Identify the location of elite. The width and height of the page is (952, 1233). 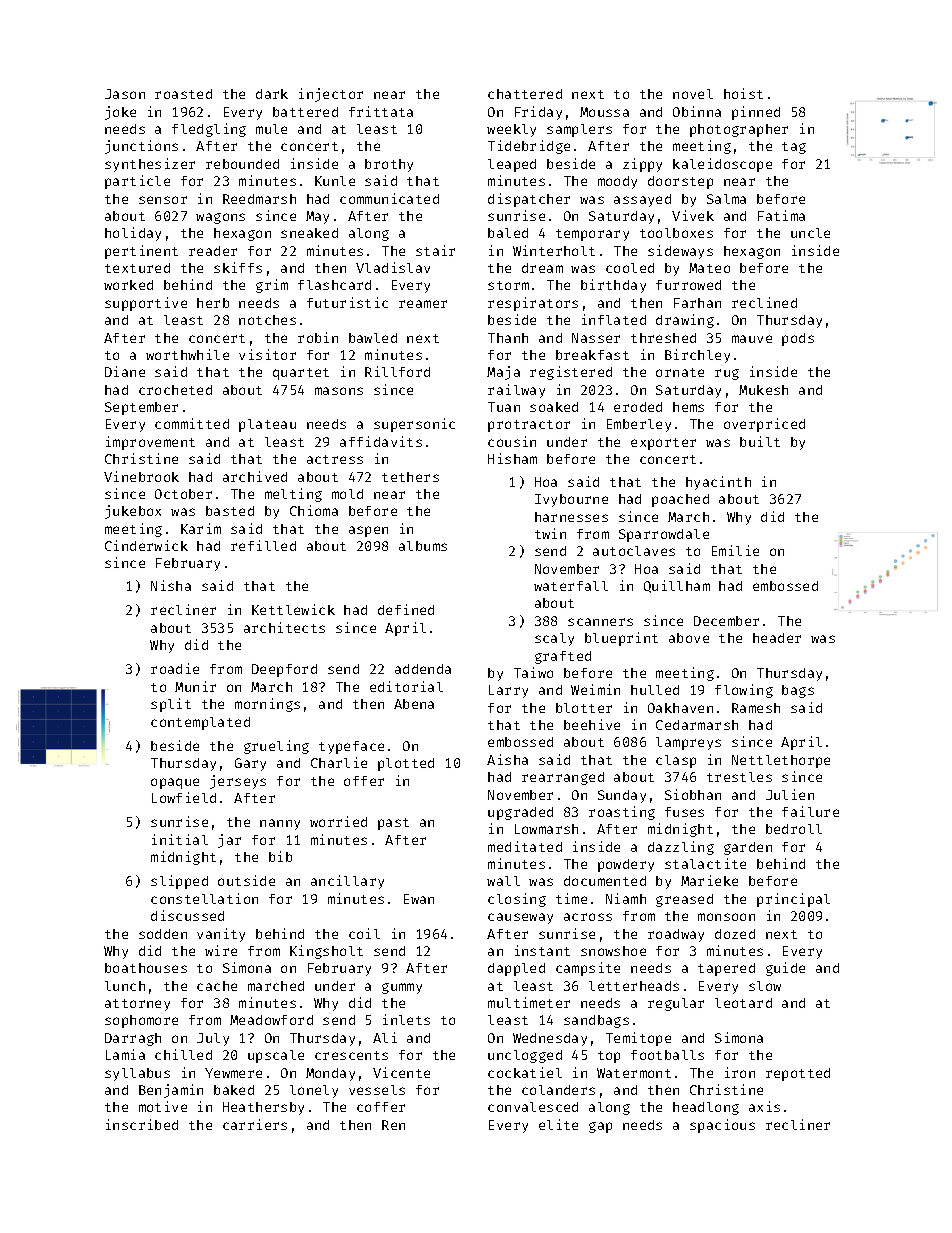
(558, 1124).
